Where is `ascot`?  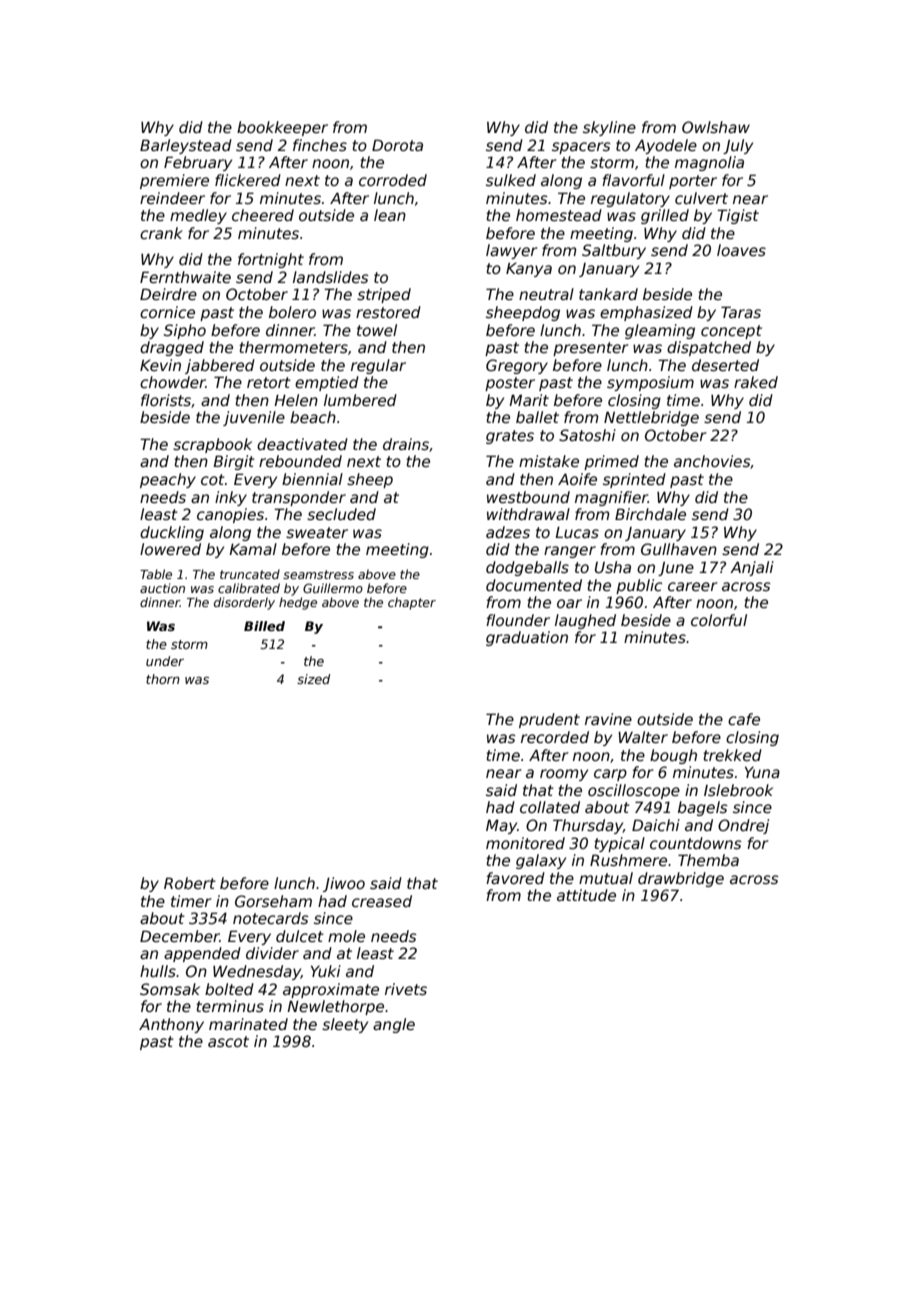
ascot is located at coordinates (228, 1041).
